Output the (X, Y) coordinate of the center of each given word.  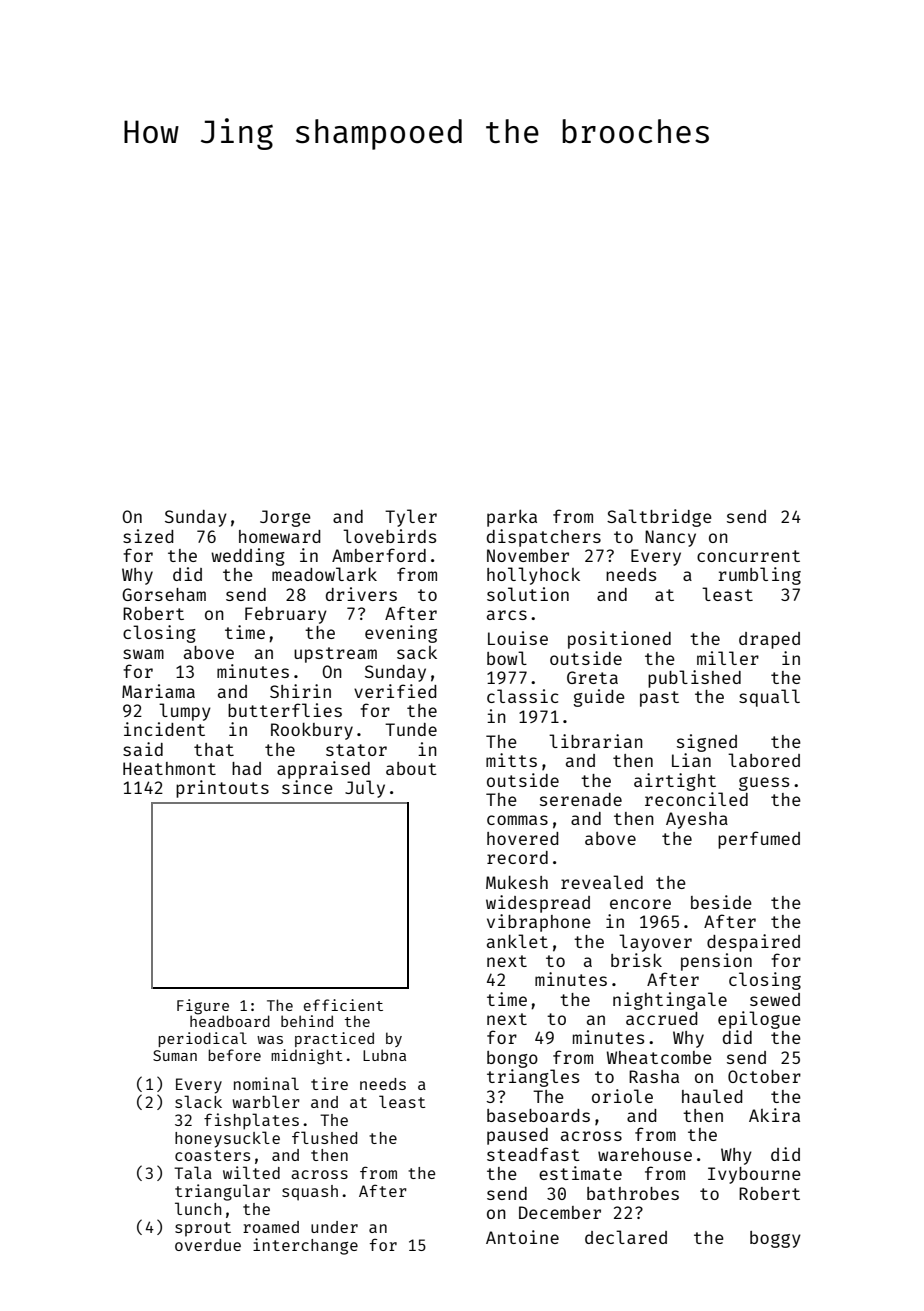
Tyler (411, 518)
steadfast (533, 1154)
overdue (208, 1245)
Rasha (654, 1076)
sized (148, 536)
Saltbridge (659, 518)
